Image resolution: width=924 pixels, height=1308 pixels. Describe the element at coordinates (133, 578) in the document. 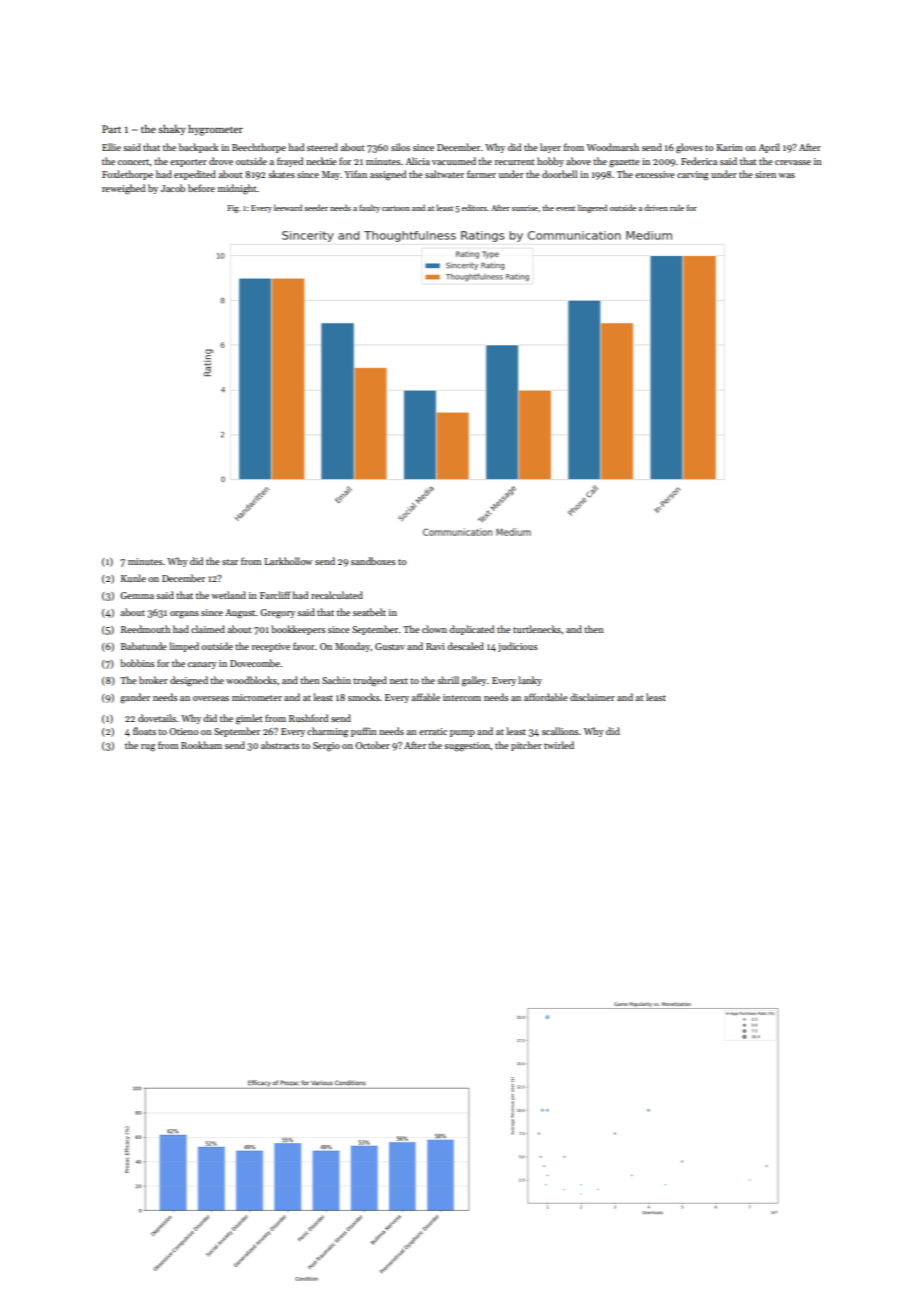

I see `Kunle` at that location.
